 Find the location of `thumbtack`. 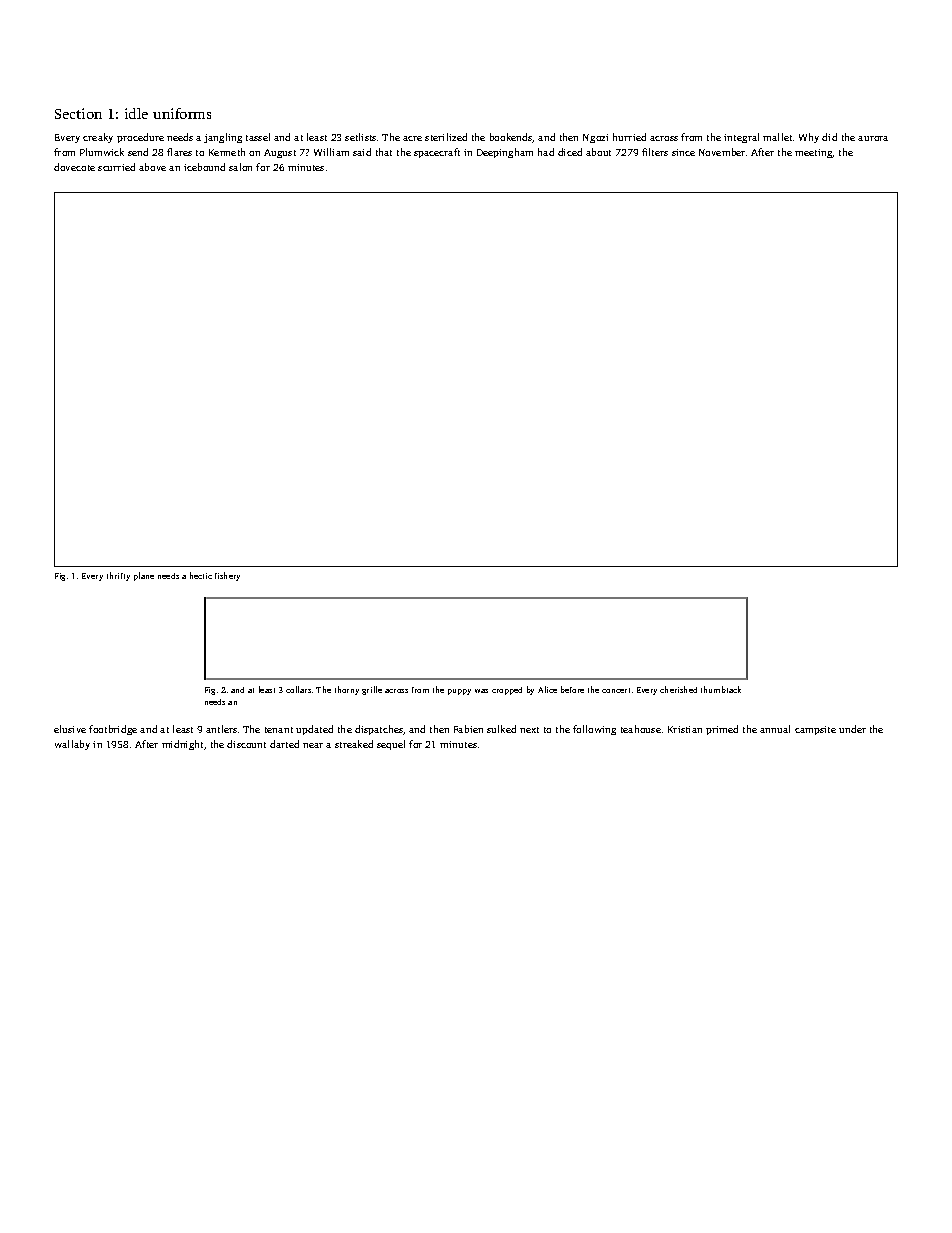

thumbtack is located at coordinates (721, 689).
